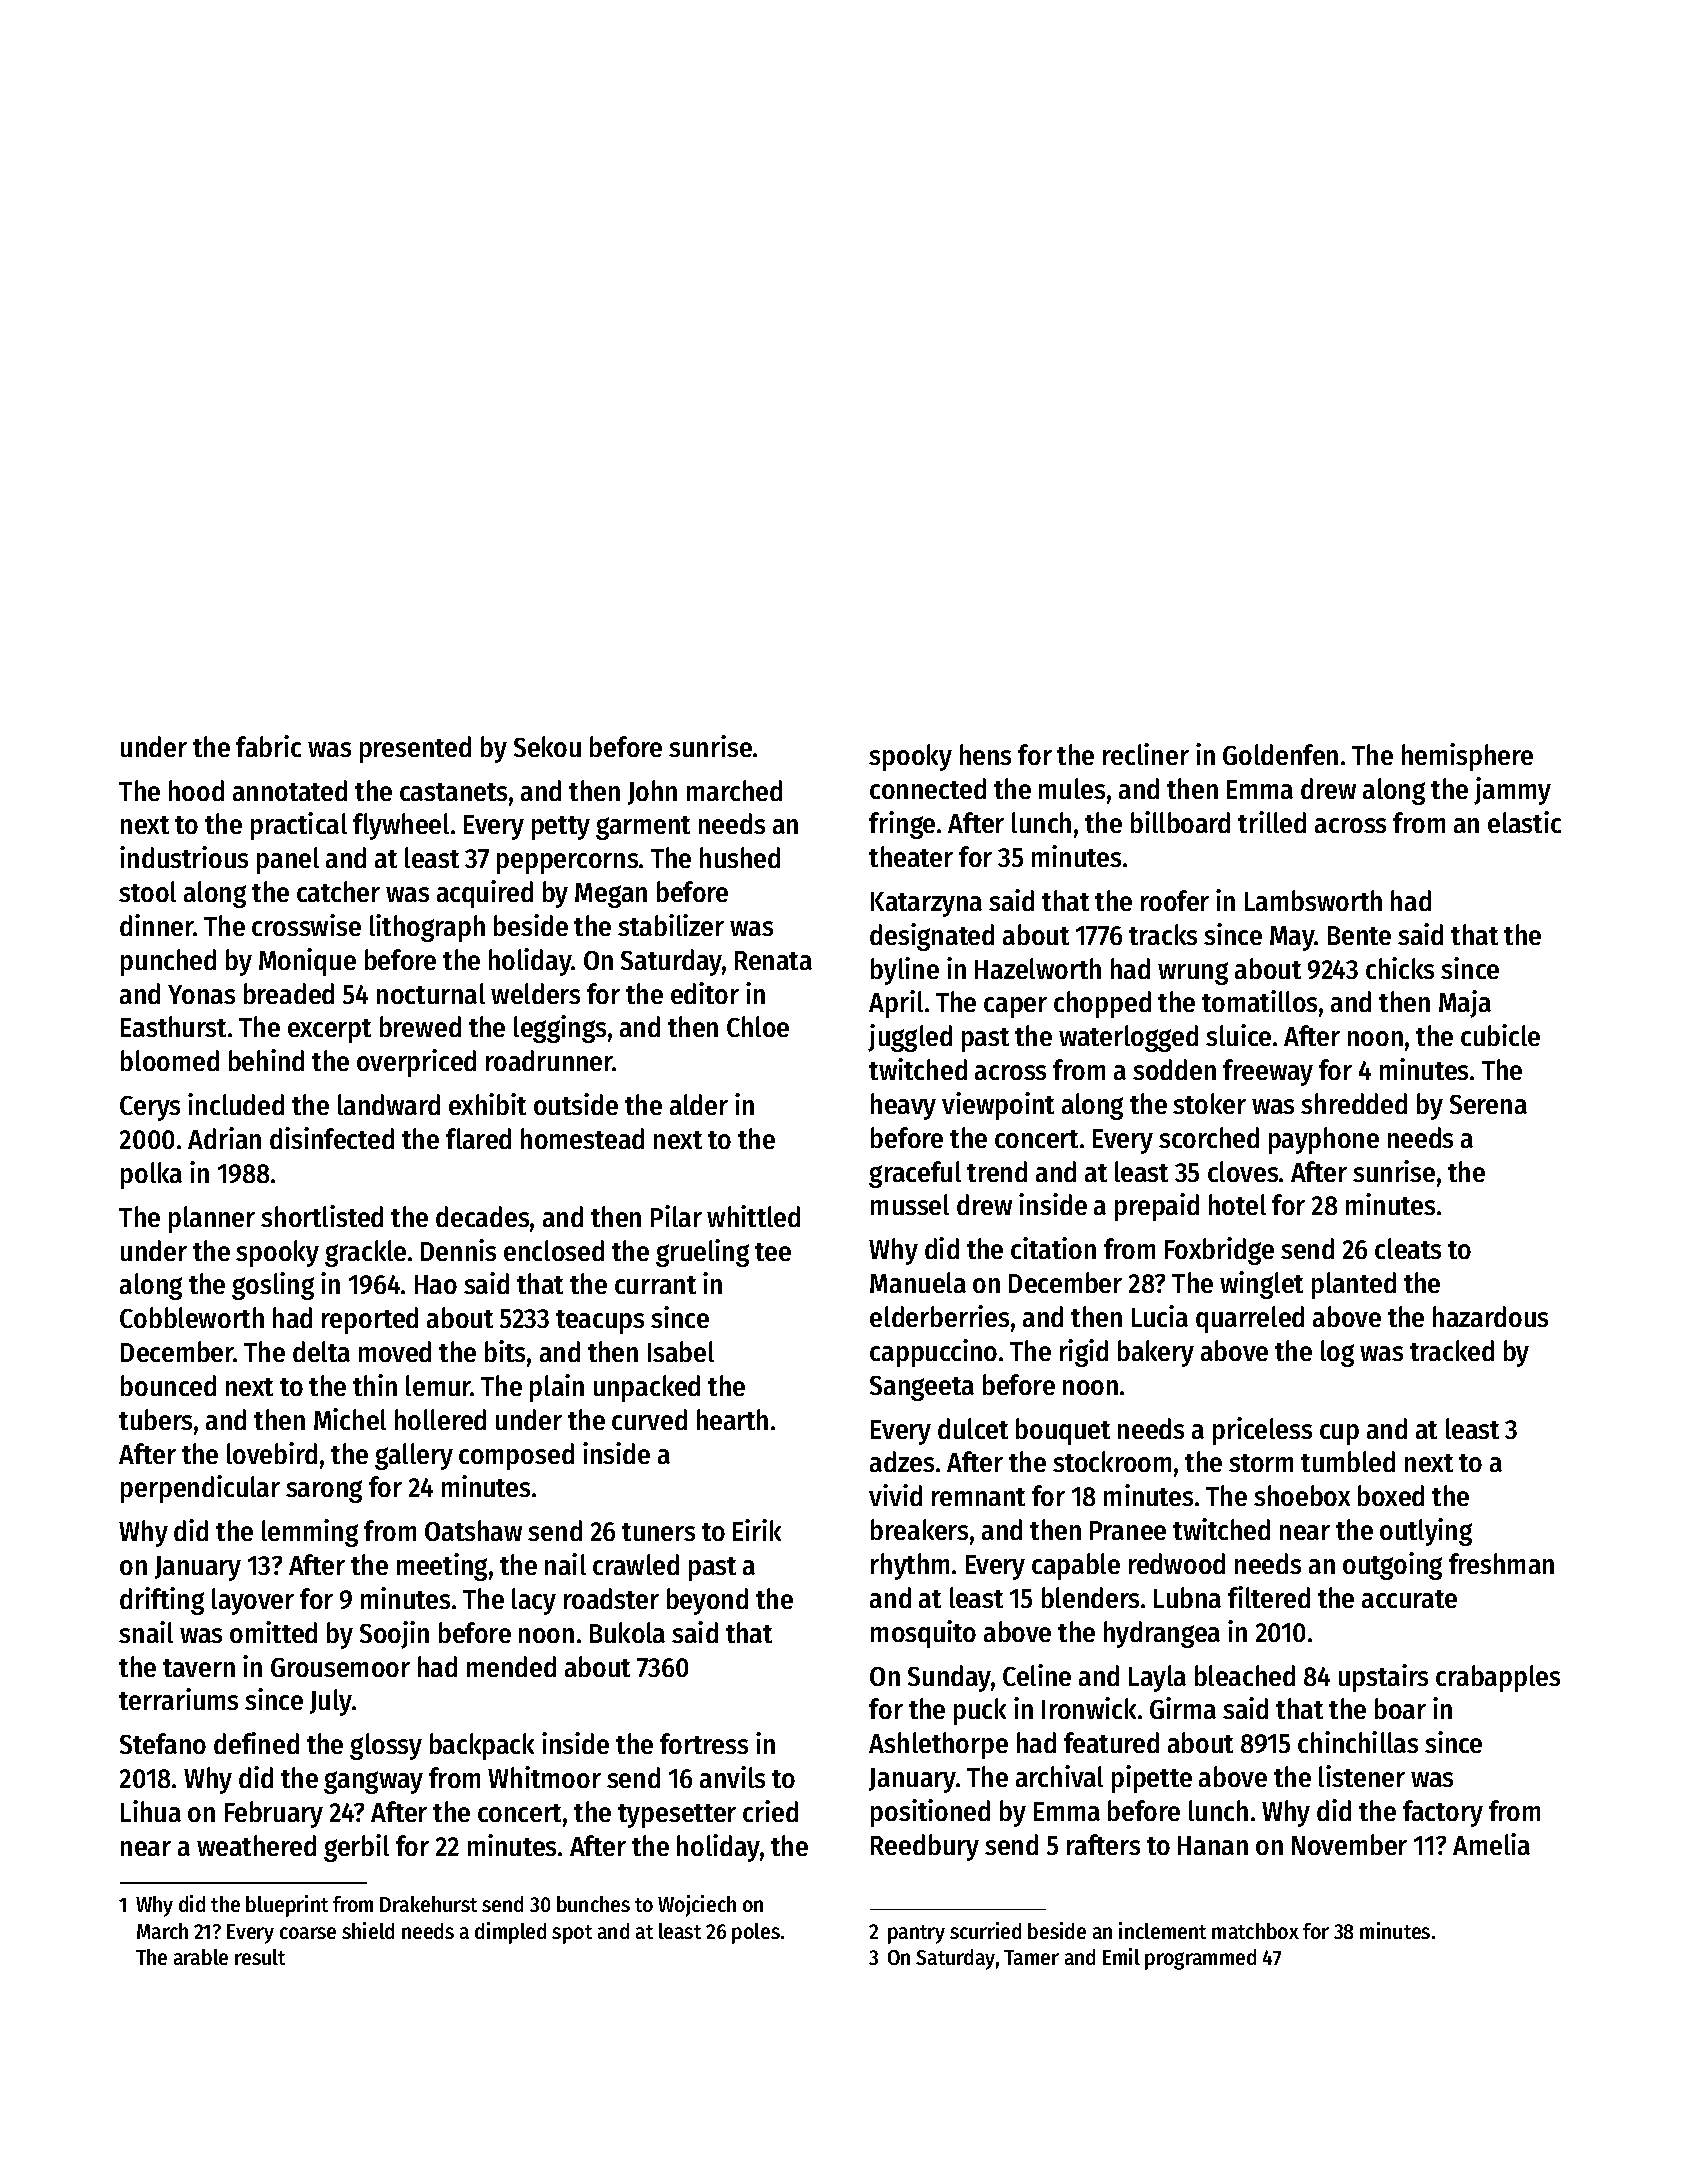 The height and width of the screenshot is (2178, 1683). I want to click on scurried, so click(985, 1930).
